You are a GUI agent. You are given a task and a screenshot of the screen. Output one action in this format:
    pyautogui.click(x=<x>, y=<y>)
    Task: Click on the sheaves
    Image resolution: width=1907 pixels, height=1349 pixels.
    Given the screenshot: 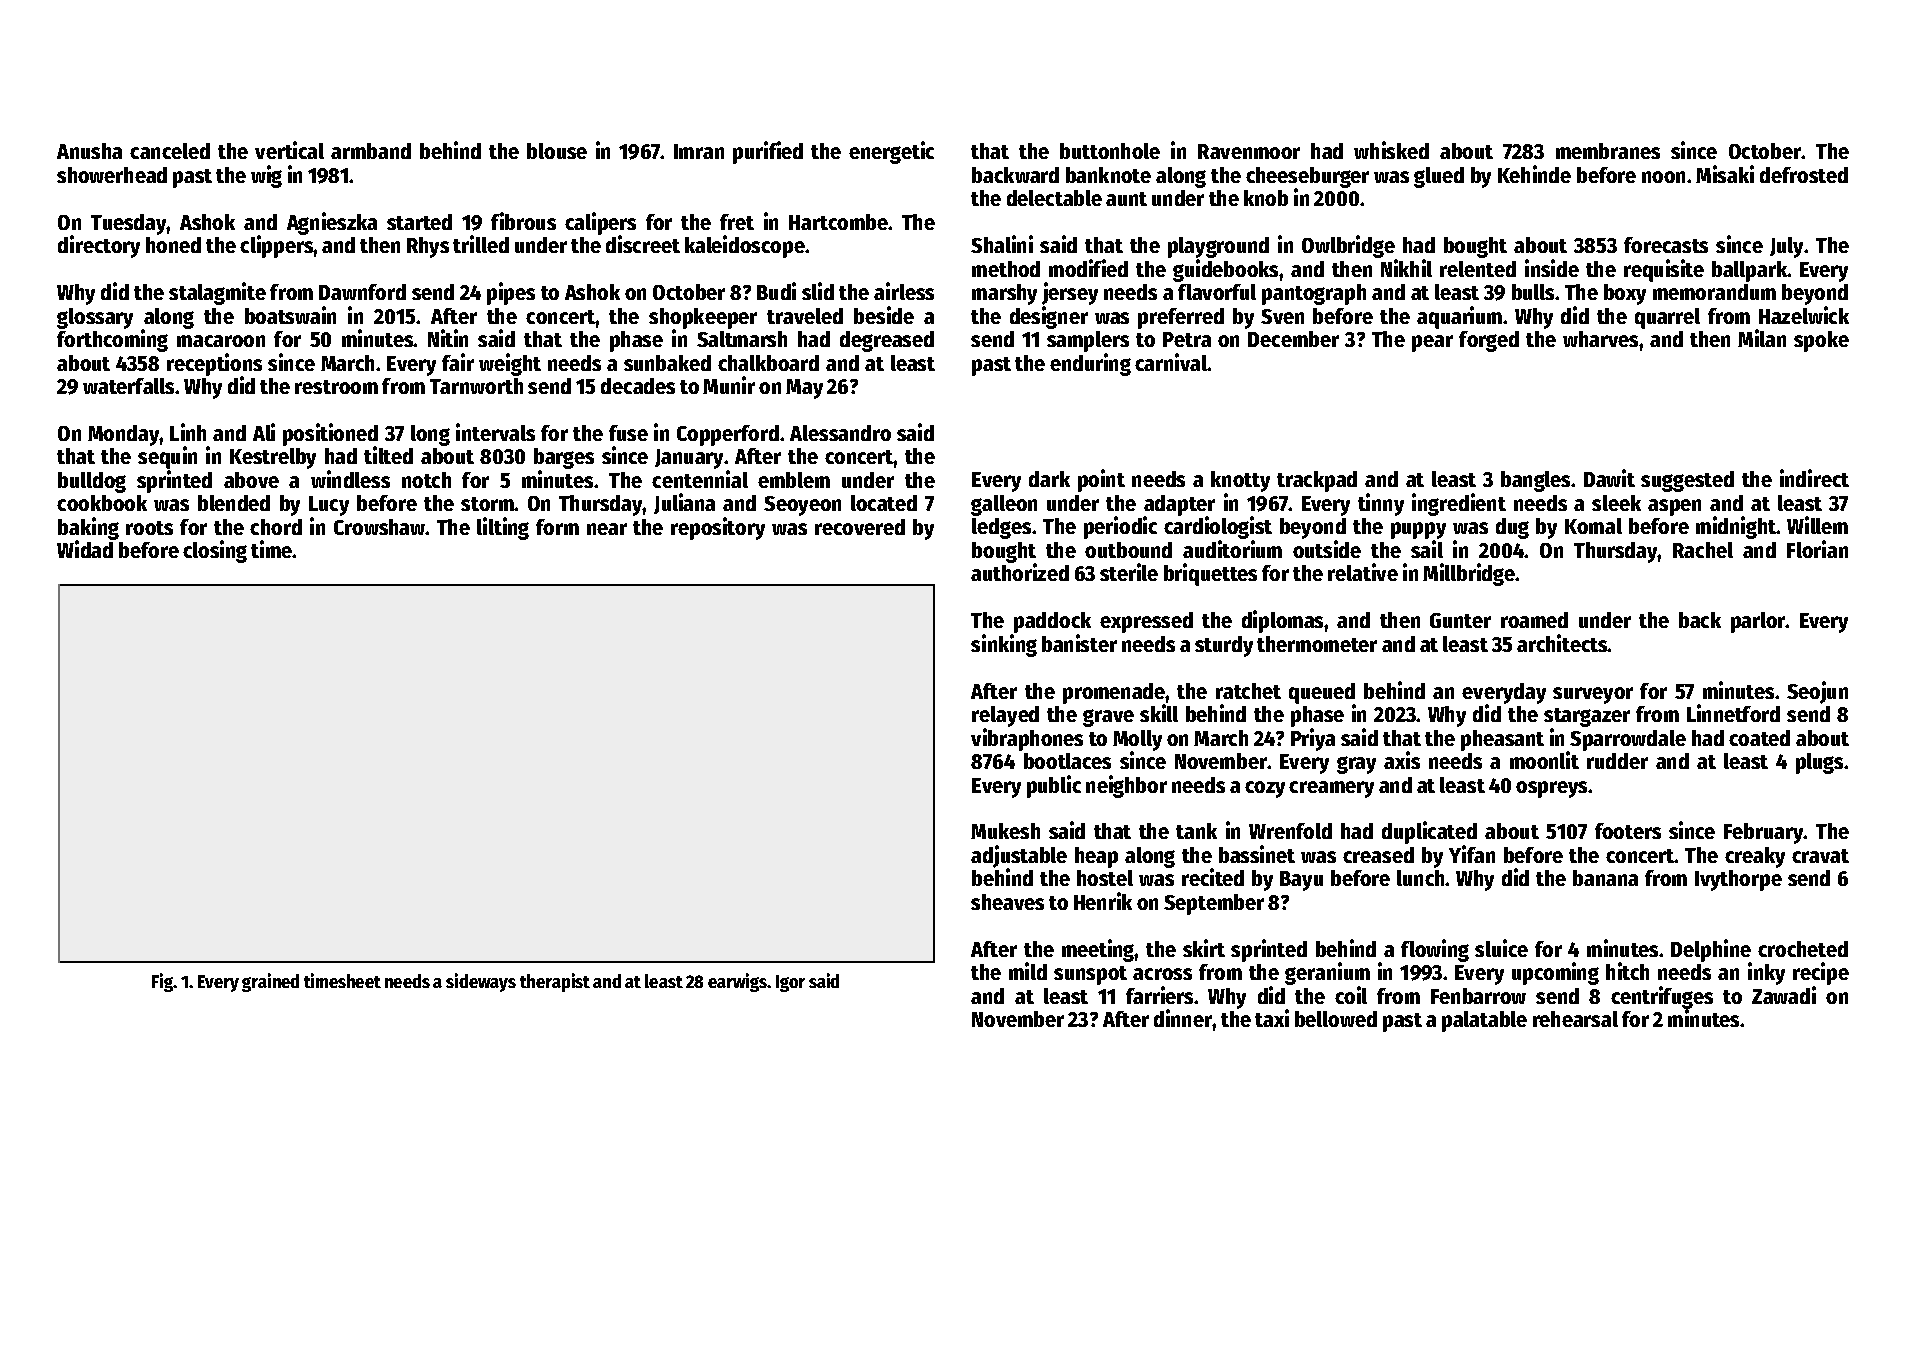 What is the action you would take?
    pyautogui.click(x=1007, y=902)
